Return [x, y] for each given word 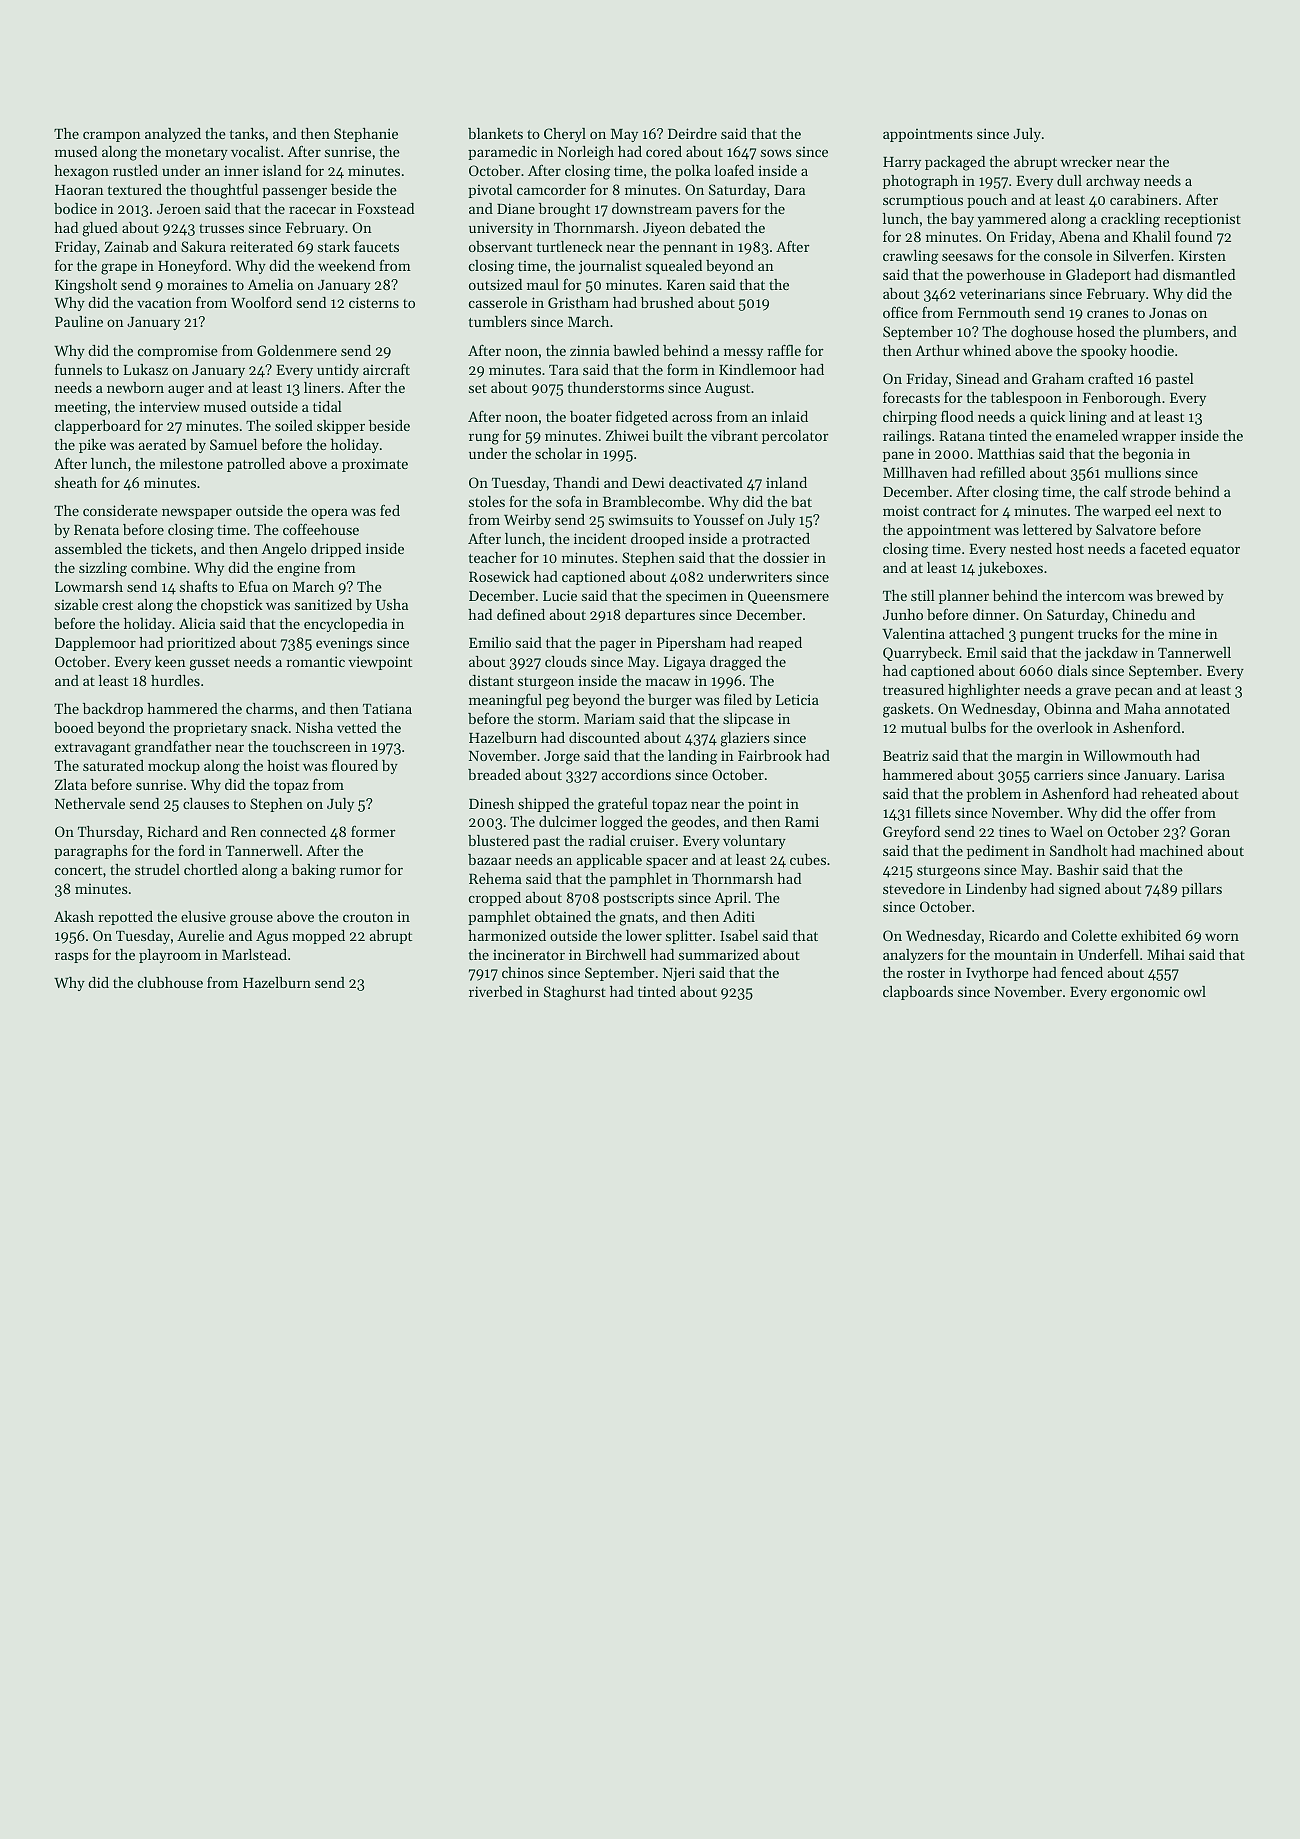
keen [170, 661]
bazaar [490, 859]
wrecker [1086, 161]
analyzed [173, 135]
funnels [78, 369]
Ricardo [1014, 935]
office [900, 312]
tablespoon [1026, 399]
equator [1215, 551]
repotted [125, 918]
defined [521, 614]
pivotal [490, 191]
